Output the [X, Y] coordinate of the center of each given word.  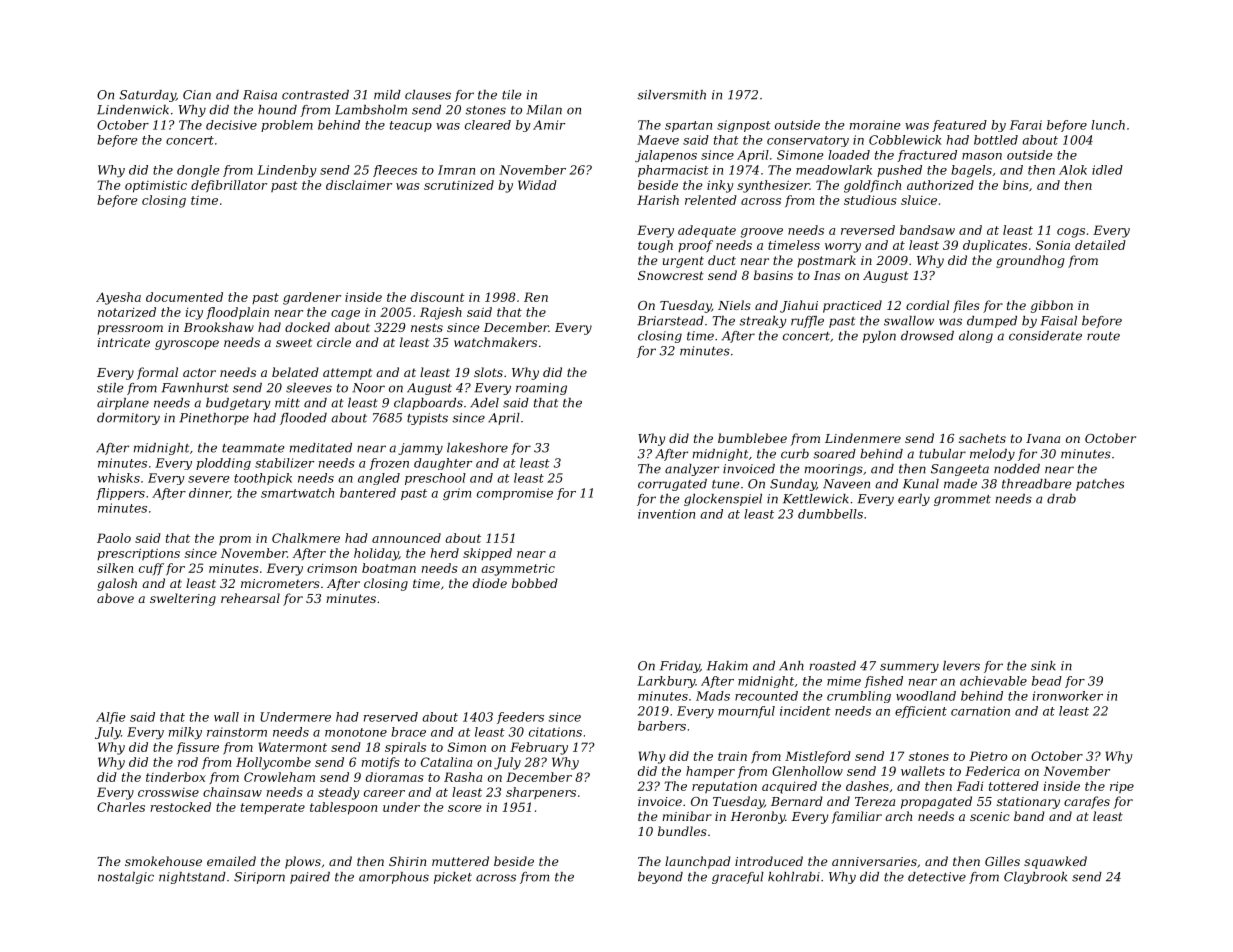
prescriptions [138, 554]
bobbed [535, 583]
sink [1043, 666]
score [464, 808]
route [1103, 336]
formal [157, 373]
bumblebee [752, 438]
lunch [1108, 125]
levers [961, 666]
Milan [544, 110]
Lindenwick [133, 110]
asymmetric [518, 570]
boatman [389, 568]
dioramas [395, 777]
